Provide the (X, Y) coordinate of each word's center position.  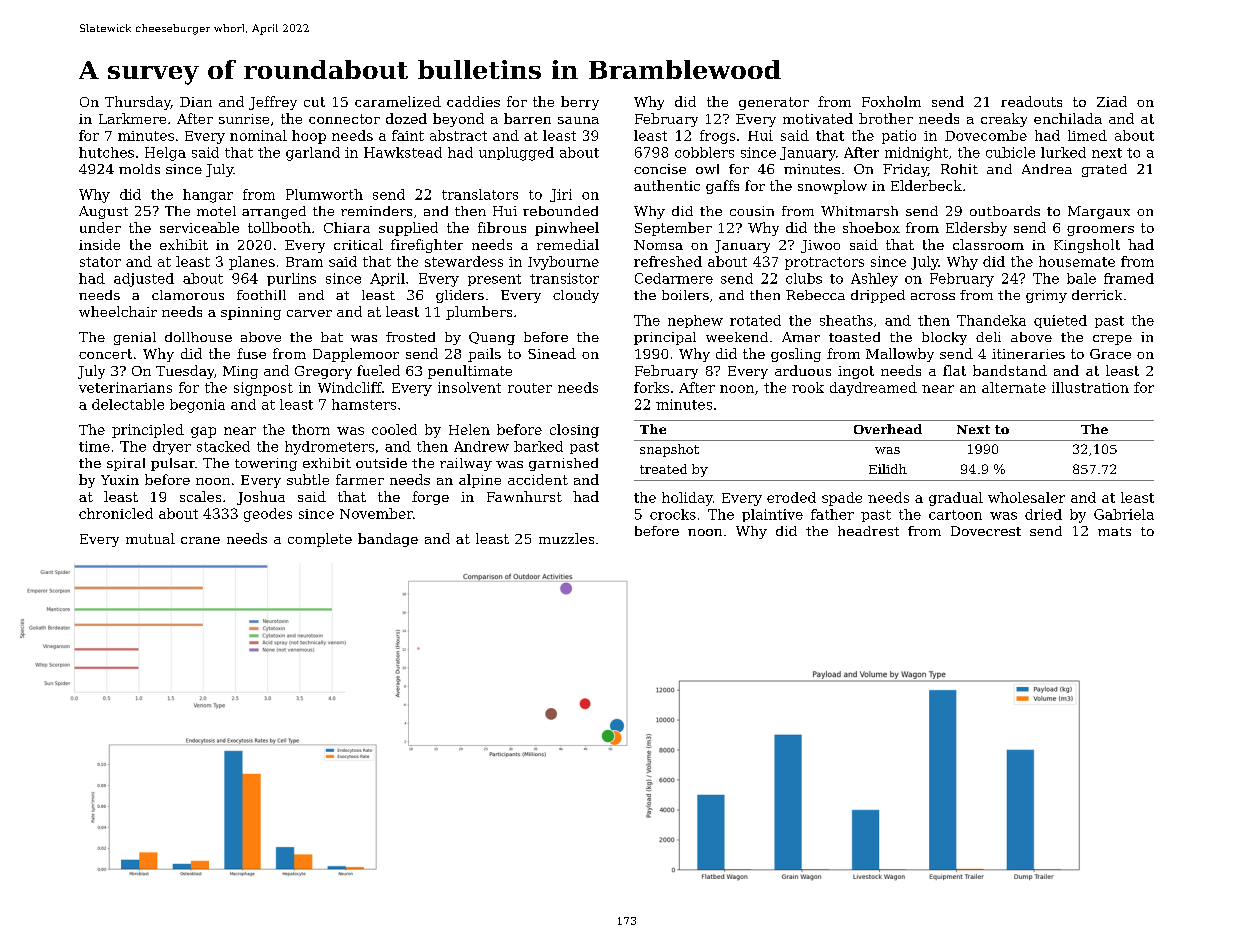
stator (100, 262)
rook (808, 387)
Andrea (1047, 169)
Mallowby (900, 355)
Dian (196, 102)
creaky (1004, 120)
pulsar (173, 464)
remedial (568, 244)
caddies (473, 101)
